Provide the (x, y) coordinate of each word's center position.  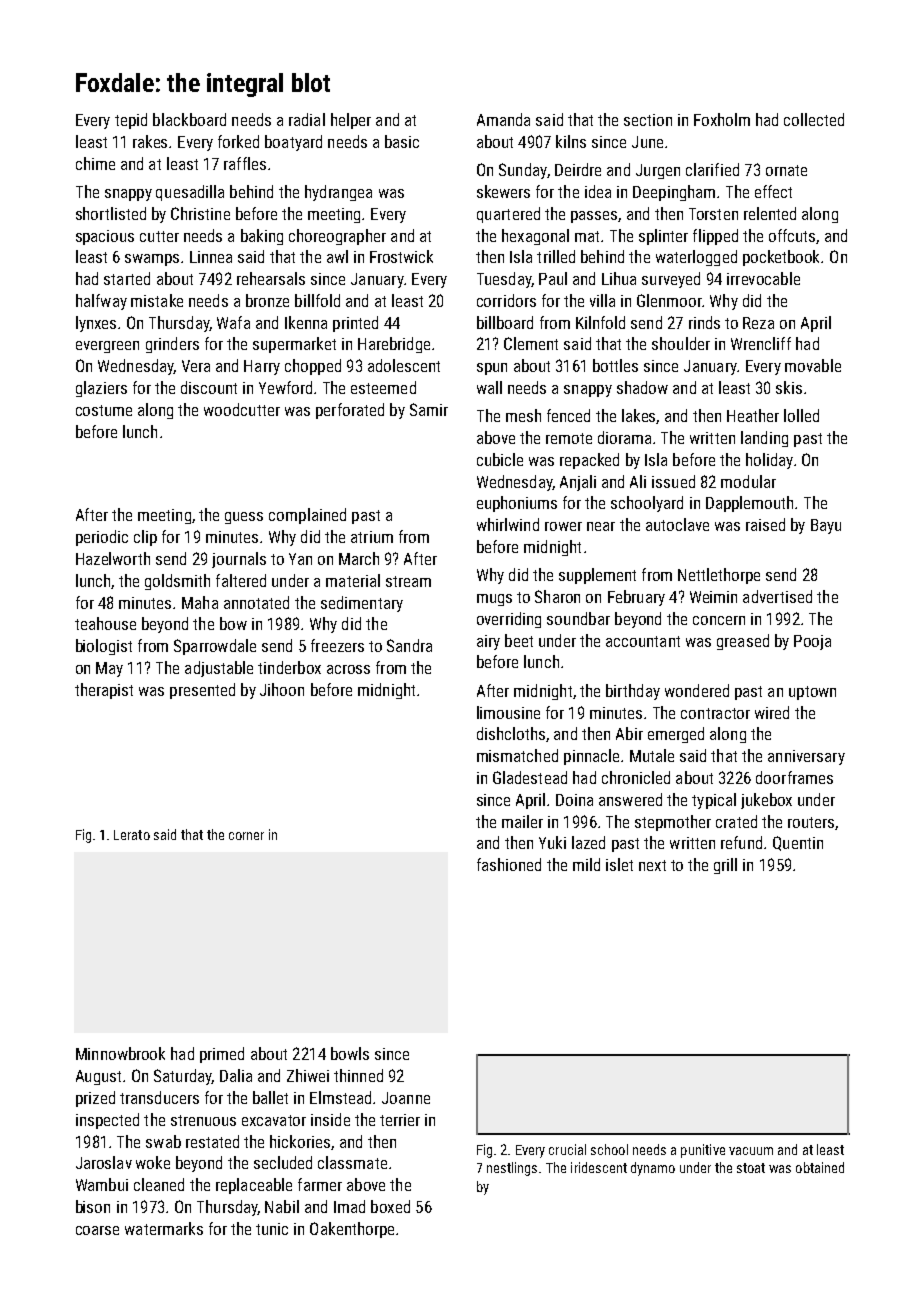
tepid (131, 121)
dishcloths (511, 733)
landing (764, 439)
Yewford (285, 387)
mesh (523, 415)
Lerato (132, 835)
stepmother (673, 823)
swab (163, 1141)
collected (814, 119)
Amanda (503, 119)
